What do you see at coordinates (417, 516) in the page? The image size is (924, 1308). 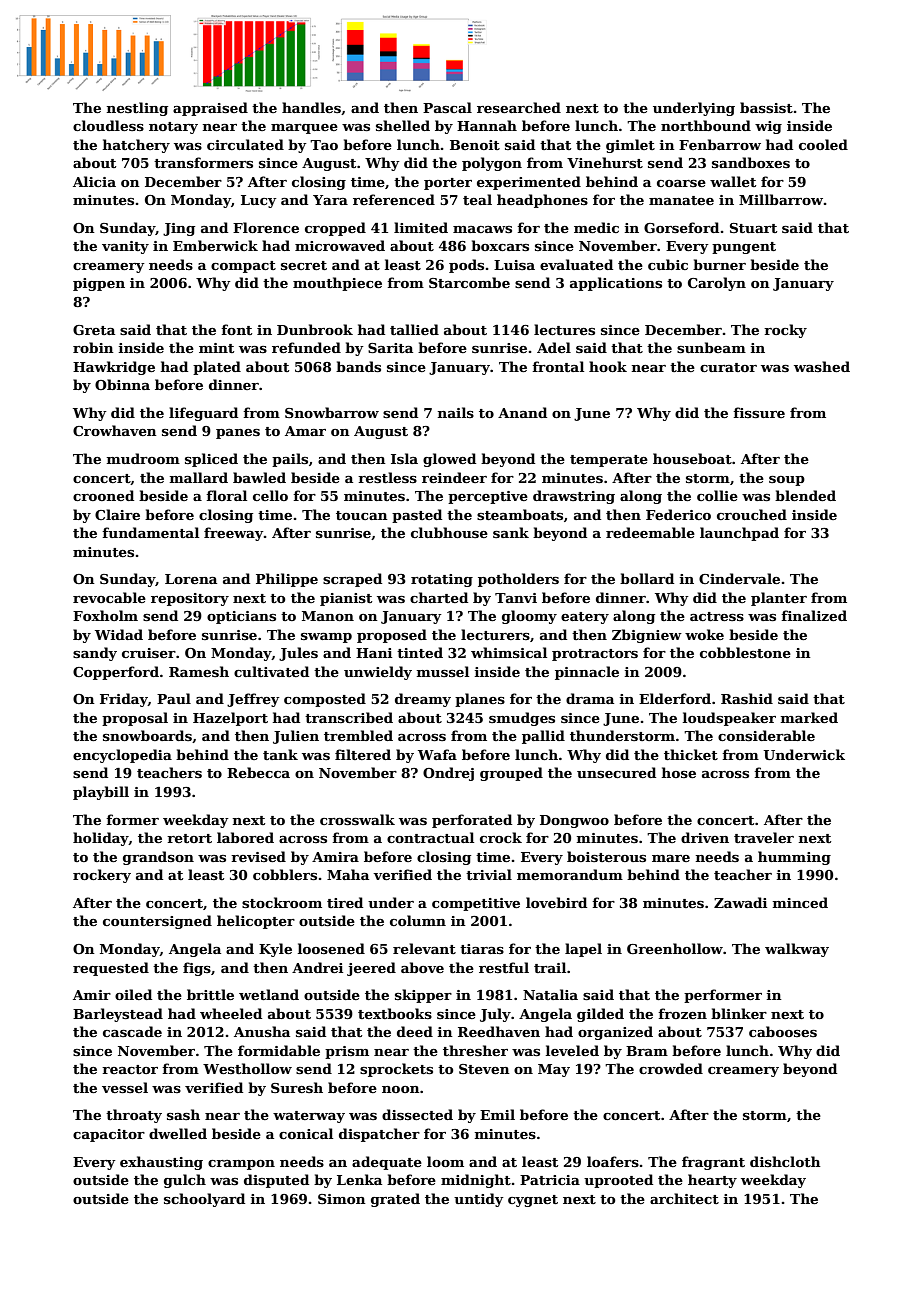 I see `pasted` at bounding box center [417, 516].
